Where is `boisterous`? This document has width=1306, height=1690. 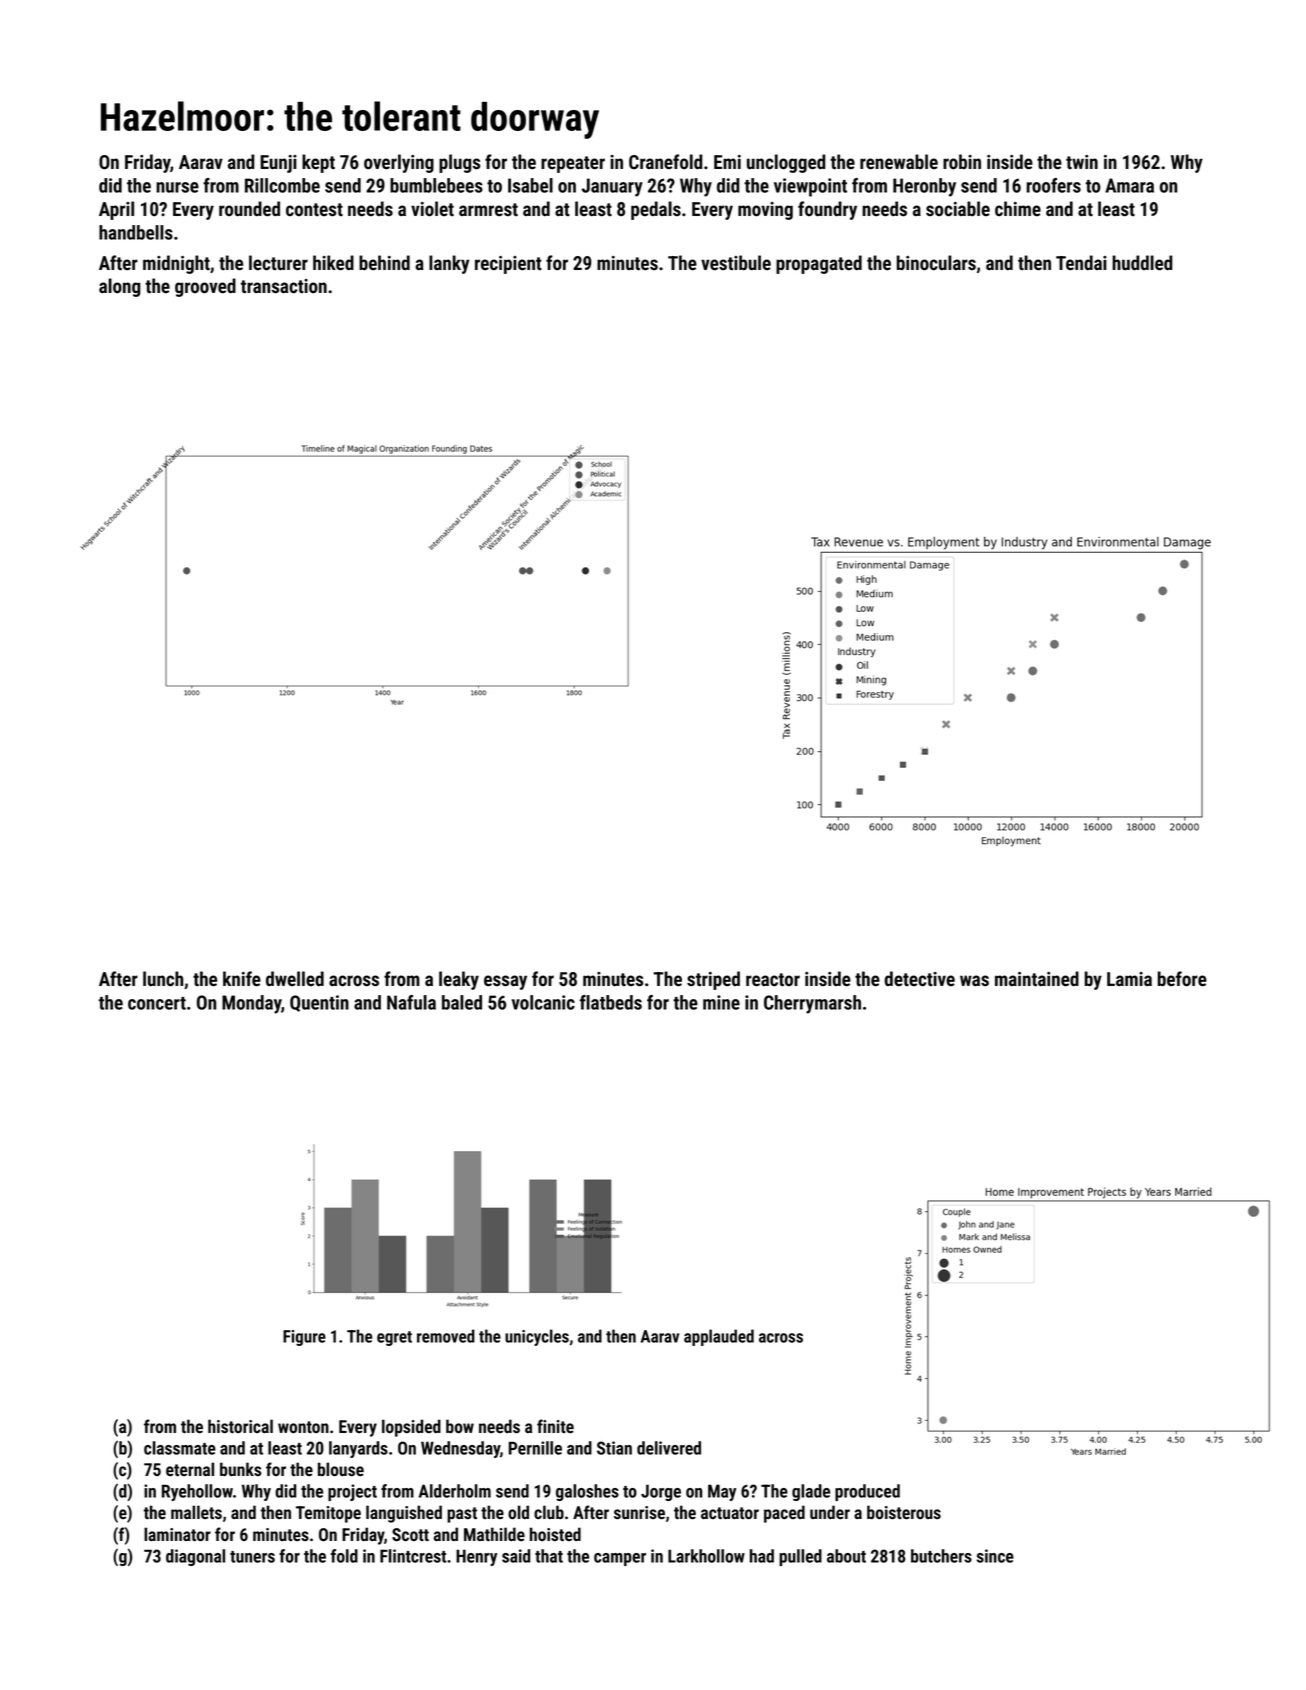 boisterous is located at coordinates (904, 1512).
